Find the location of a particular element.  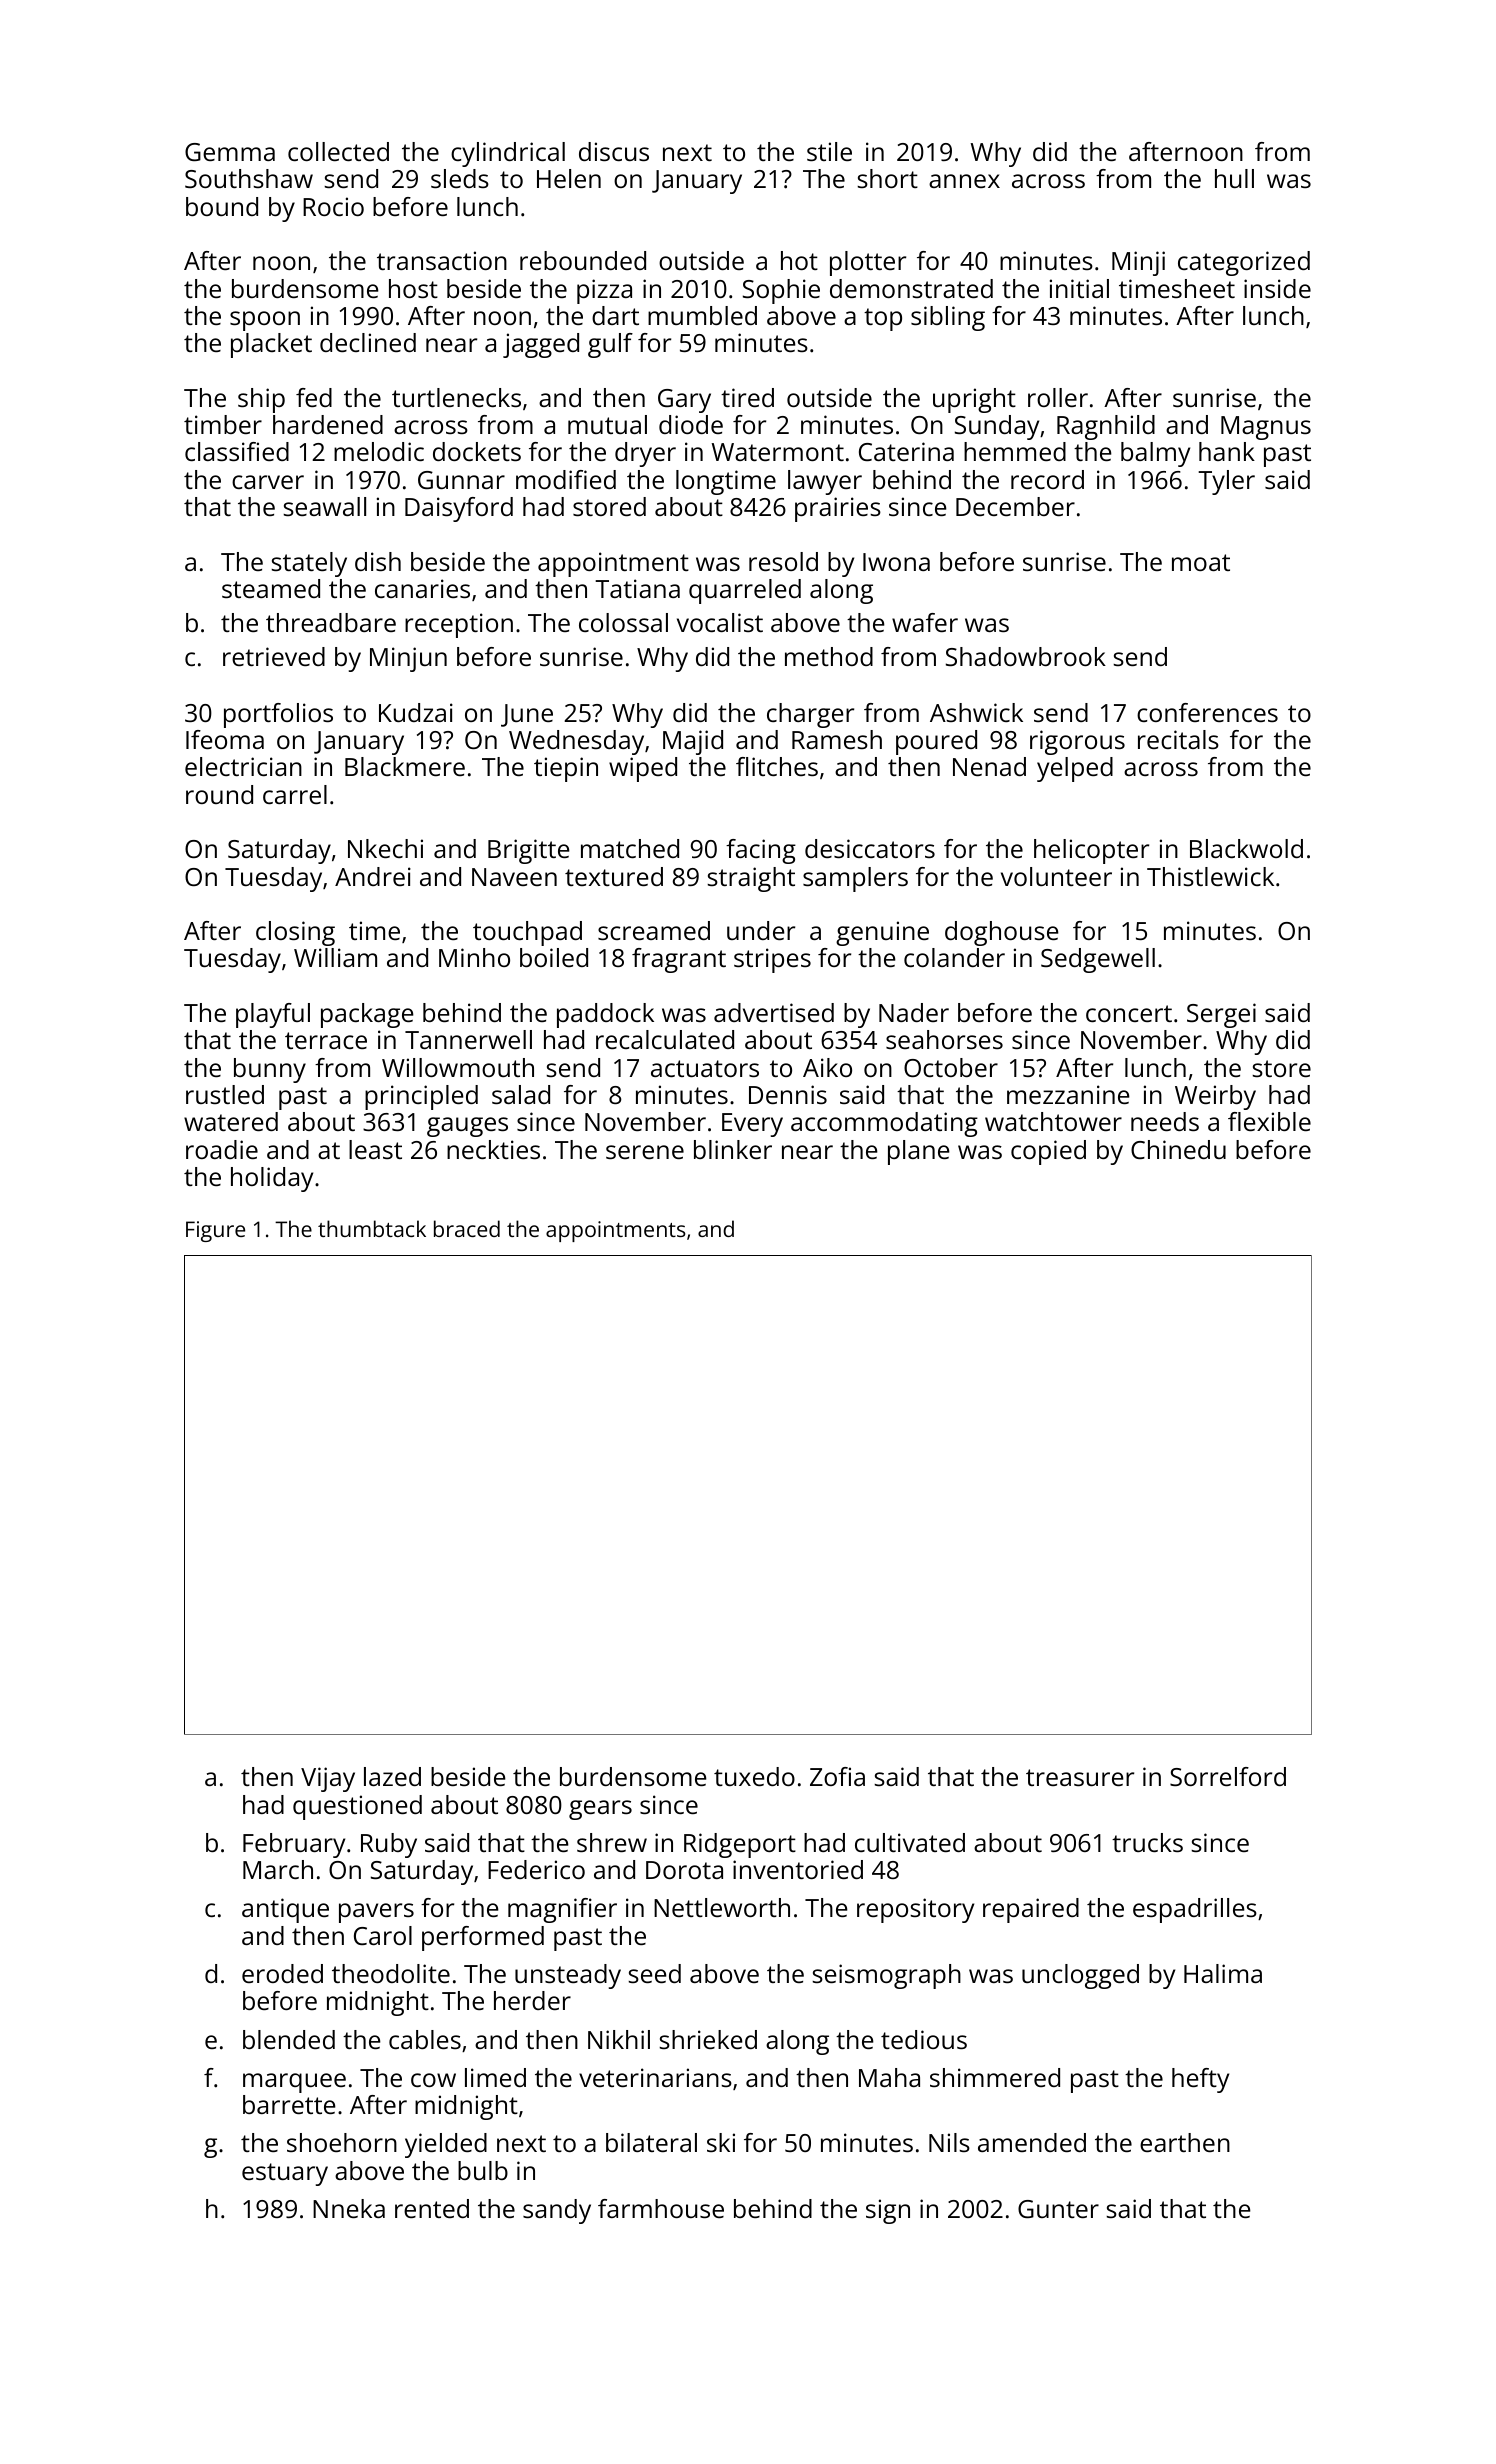

Vijay is located at coordinates (328, 1779).
